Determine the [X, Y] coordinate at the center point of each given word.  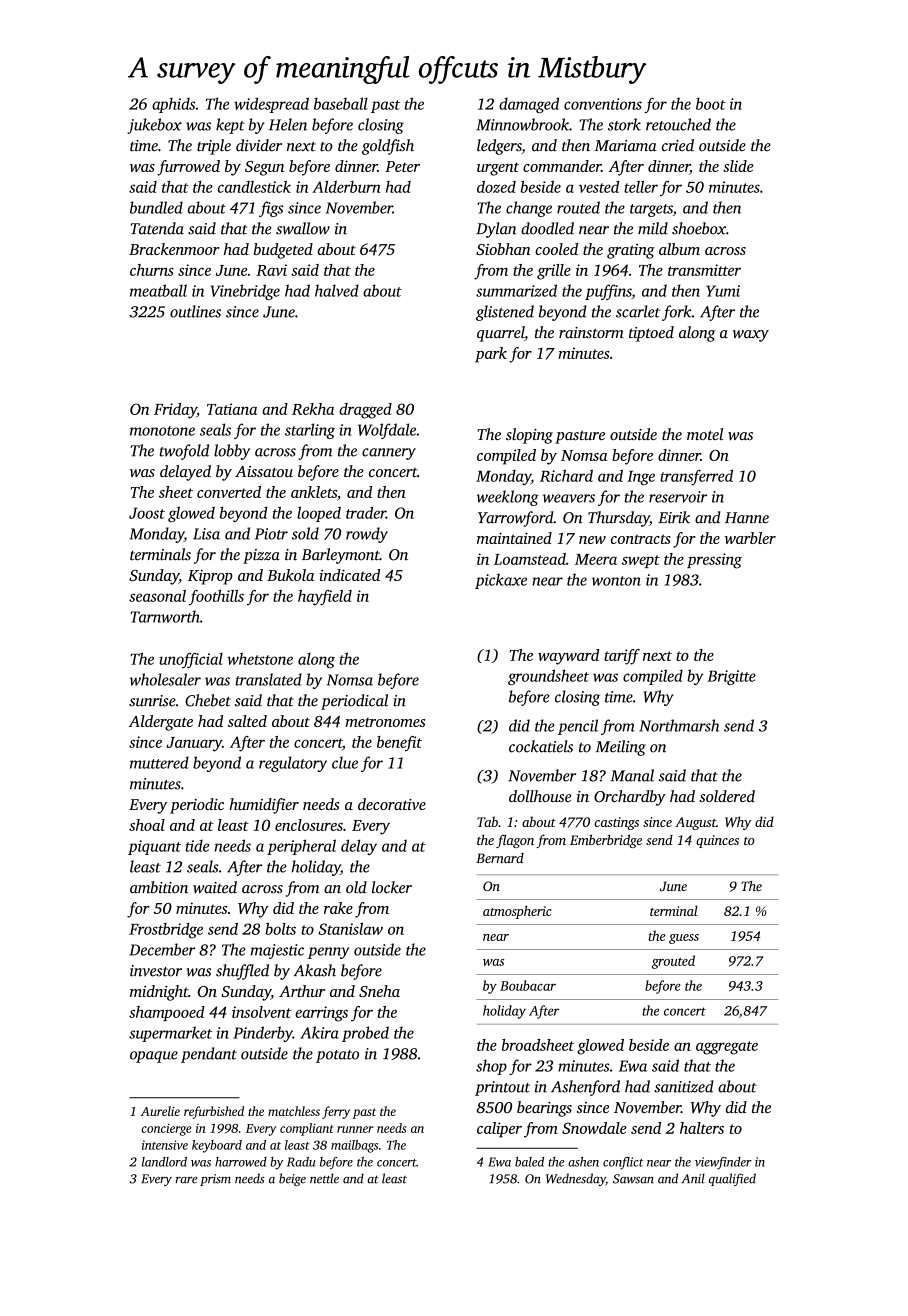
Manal [632, 775]
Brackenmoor [174, 249]
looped [319, 514]
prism [215, 1180]
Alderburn [346, 187]
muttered [159, 762]
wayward [568, 657]
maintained [514, 538]
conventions [603, 104]
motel [705, 434]
